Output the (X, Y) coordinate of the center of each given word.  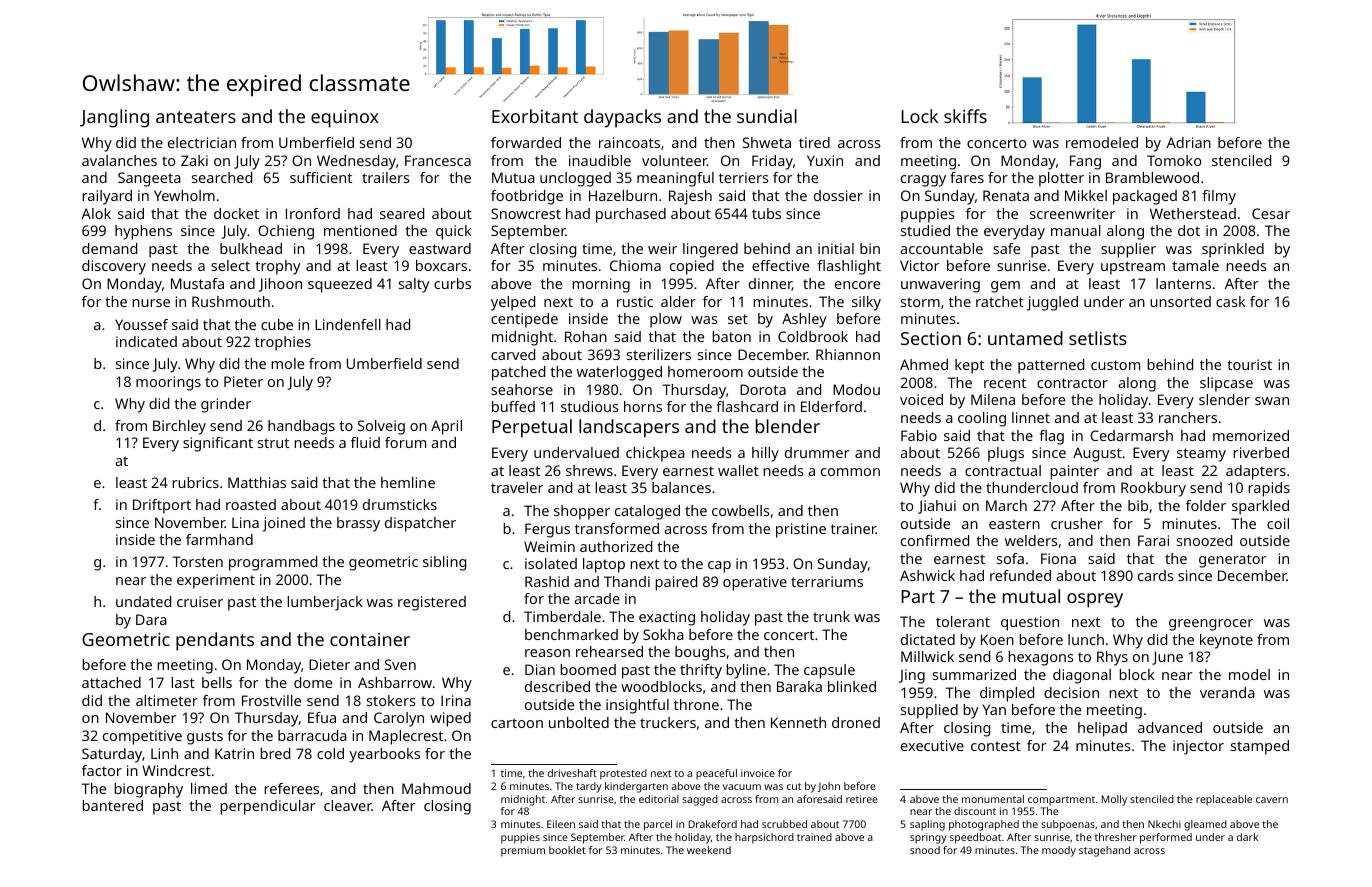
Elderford (831, 406)
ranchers (1188, 417)
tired (814, 142)
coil (1278, 523)
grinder (226, 405)
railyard (107, 197)
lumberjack (325, 603)
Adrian (1188, 142)
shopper (582, 512)
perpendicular (267, 807)
